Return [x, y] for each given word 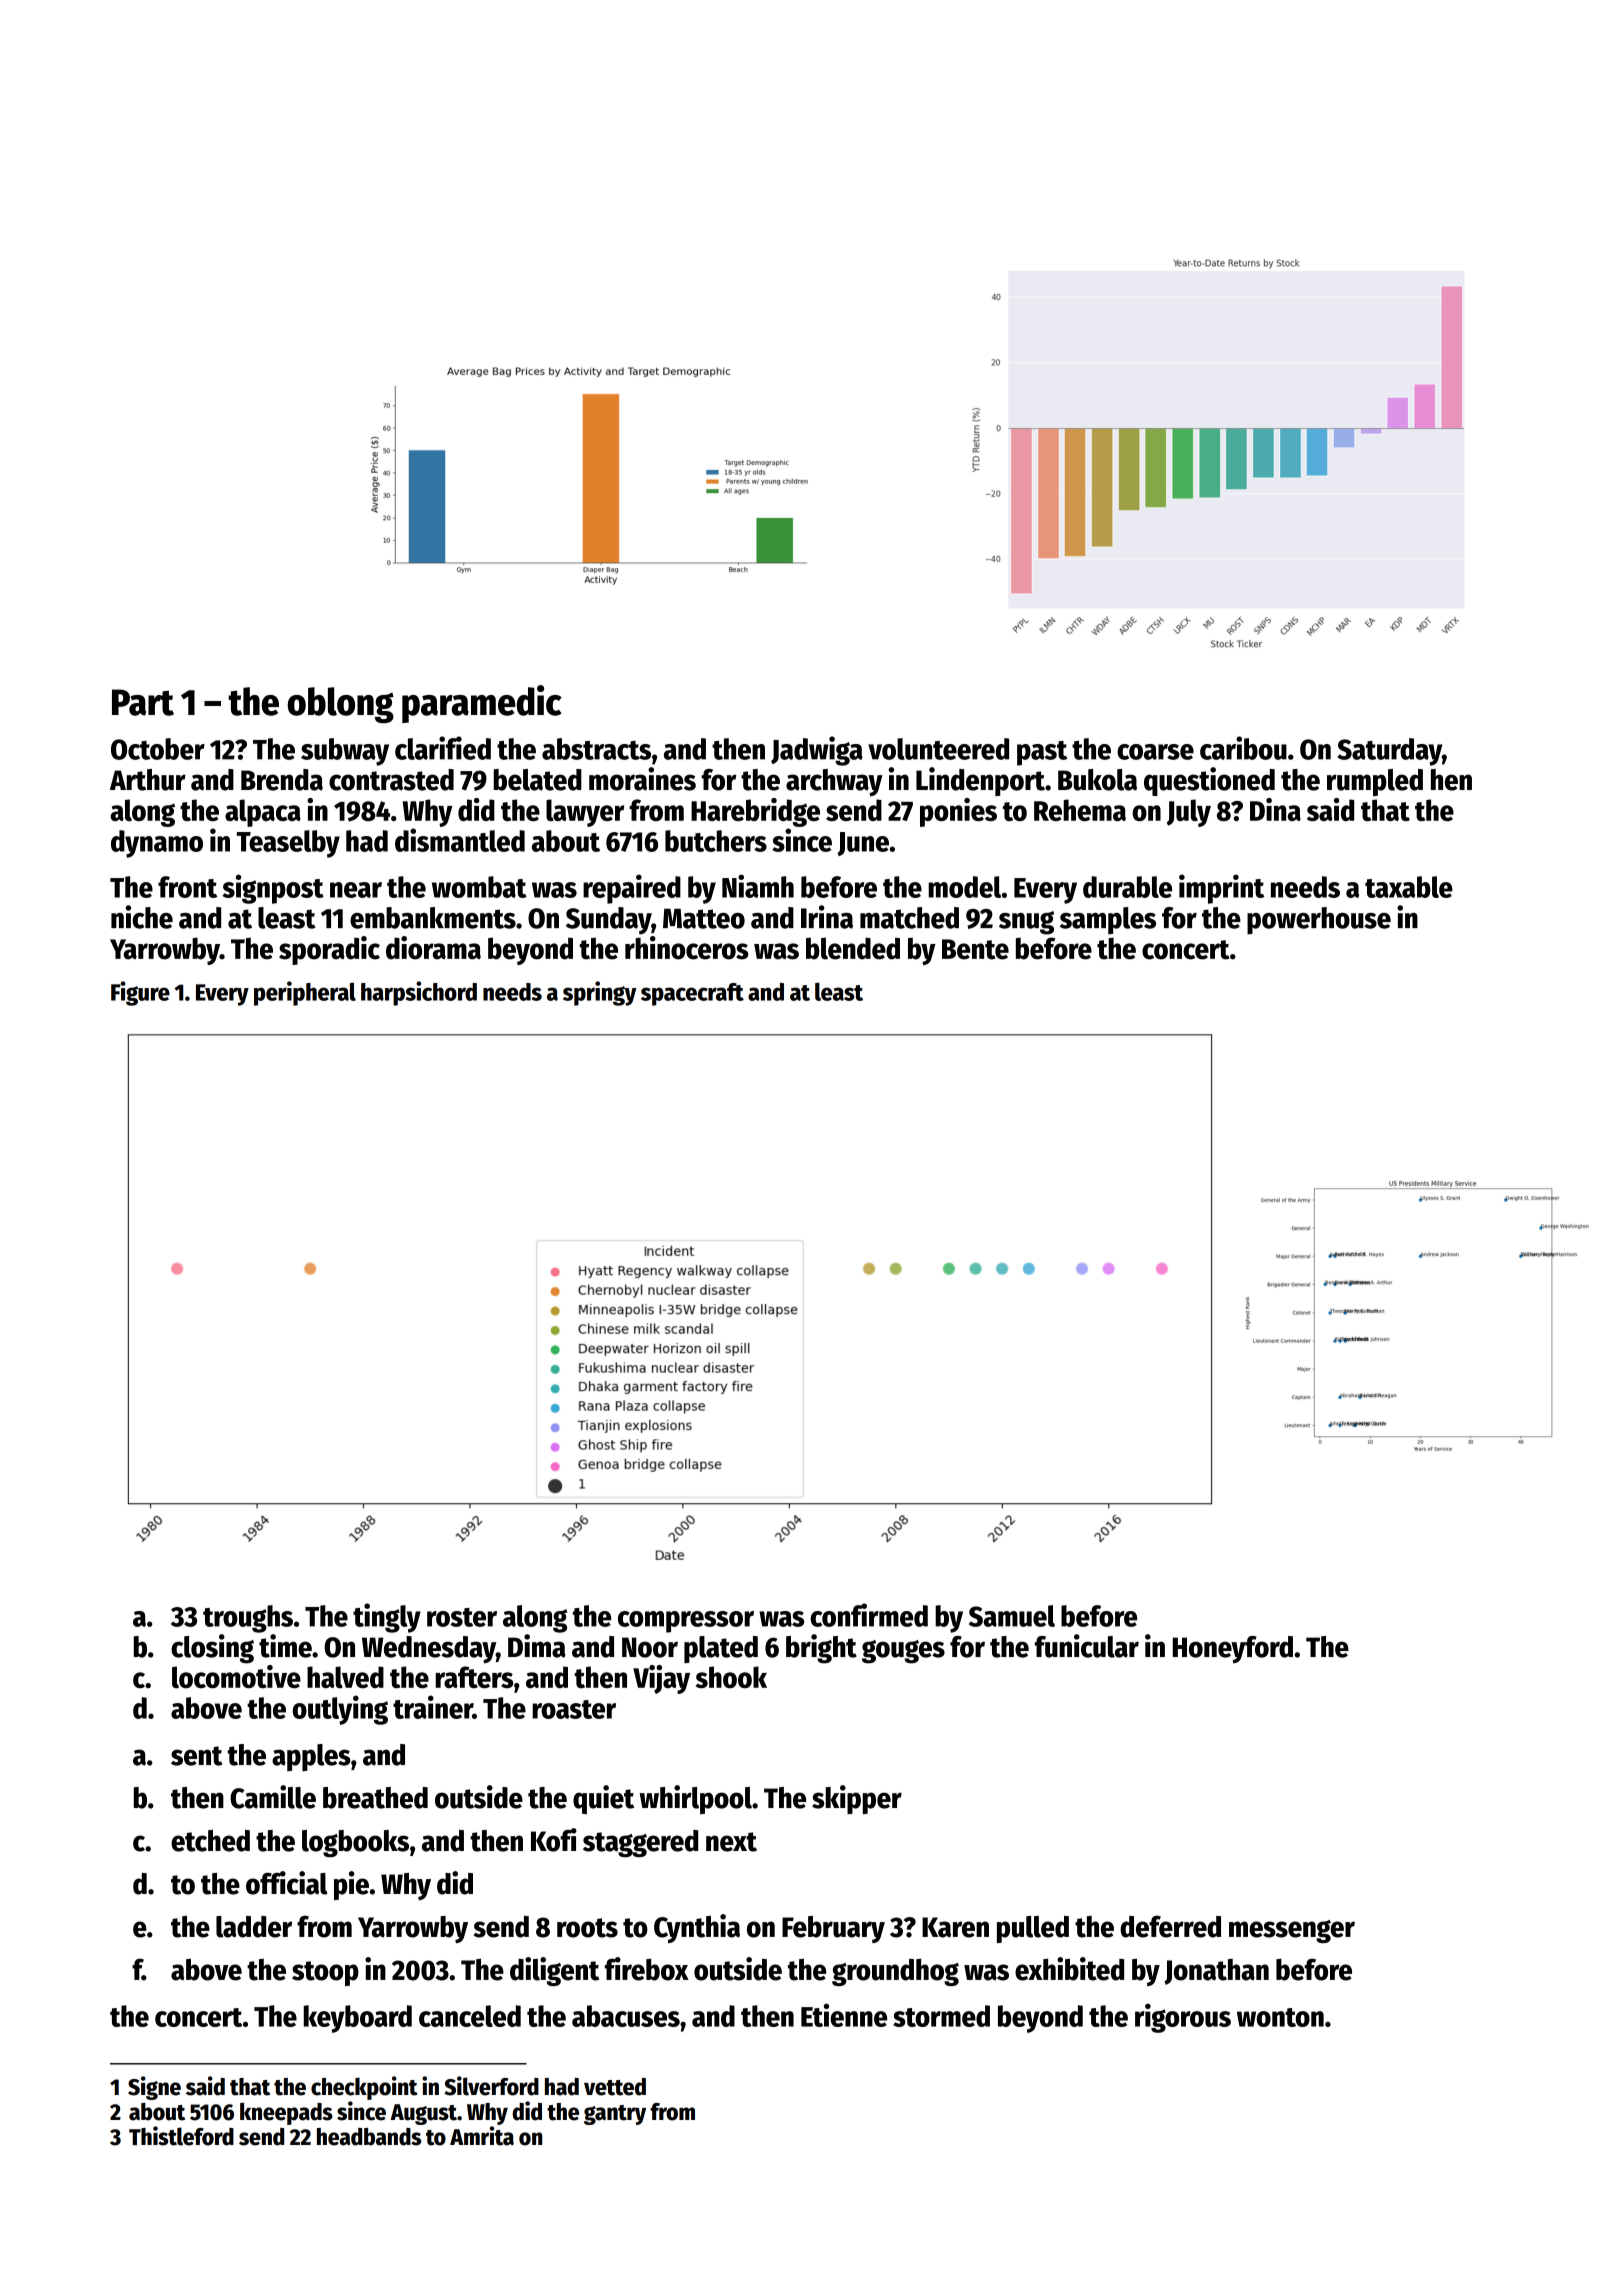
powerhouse [1319, 921]
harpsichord [419, 993]
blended [853, 948]
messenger [1292, 1931]
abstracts [596, 749]
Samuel [1012, 1616]
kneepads [286, 2113]
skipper [857, 1799]
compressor [686, 1622]
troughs [248, 1619]
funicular [1087, 1646]
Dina [1275, 809]
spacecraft [692, 994]
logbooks [355, 1844]
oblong [340, 705]
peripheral [305, 993]
